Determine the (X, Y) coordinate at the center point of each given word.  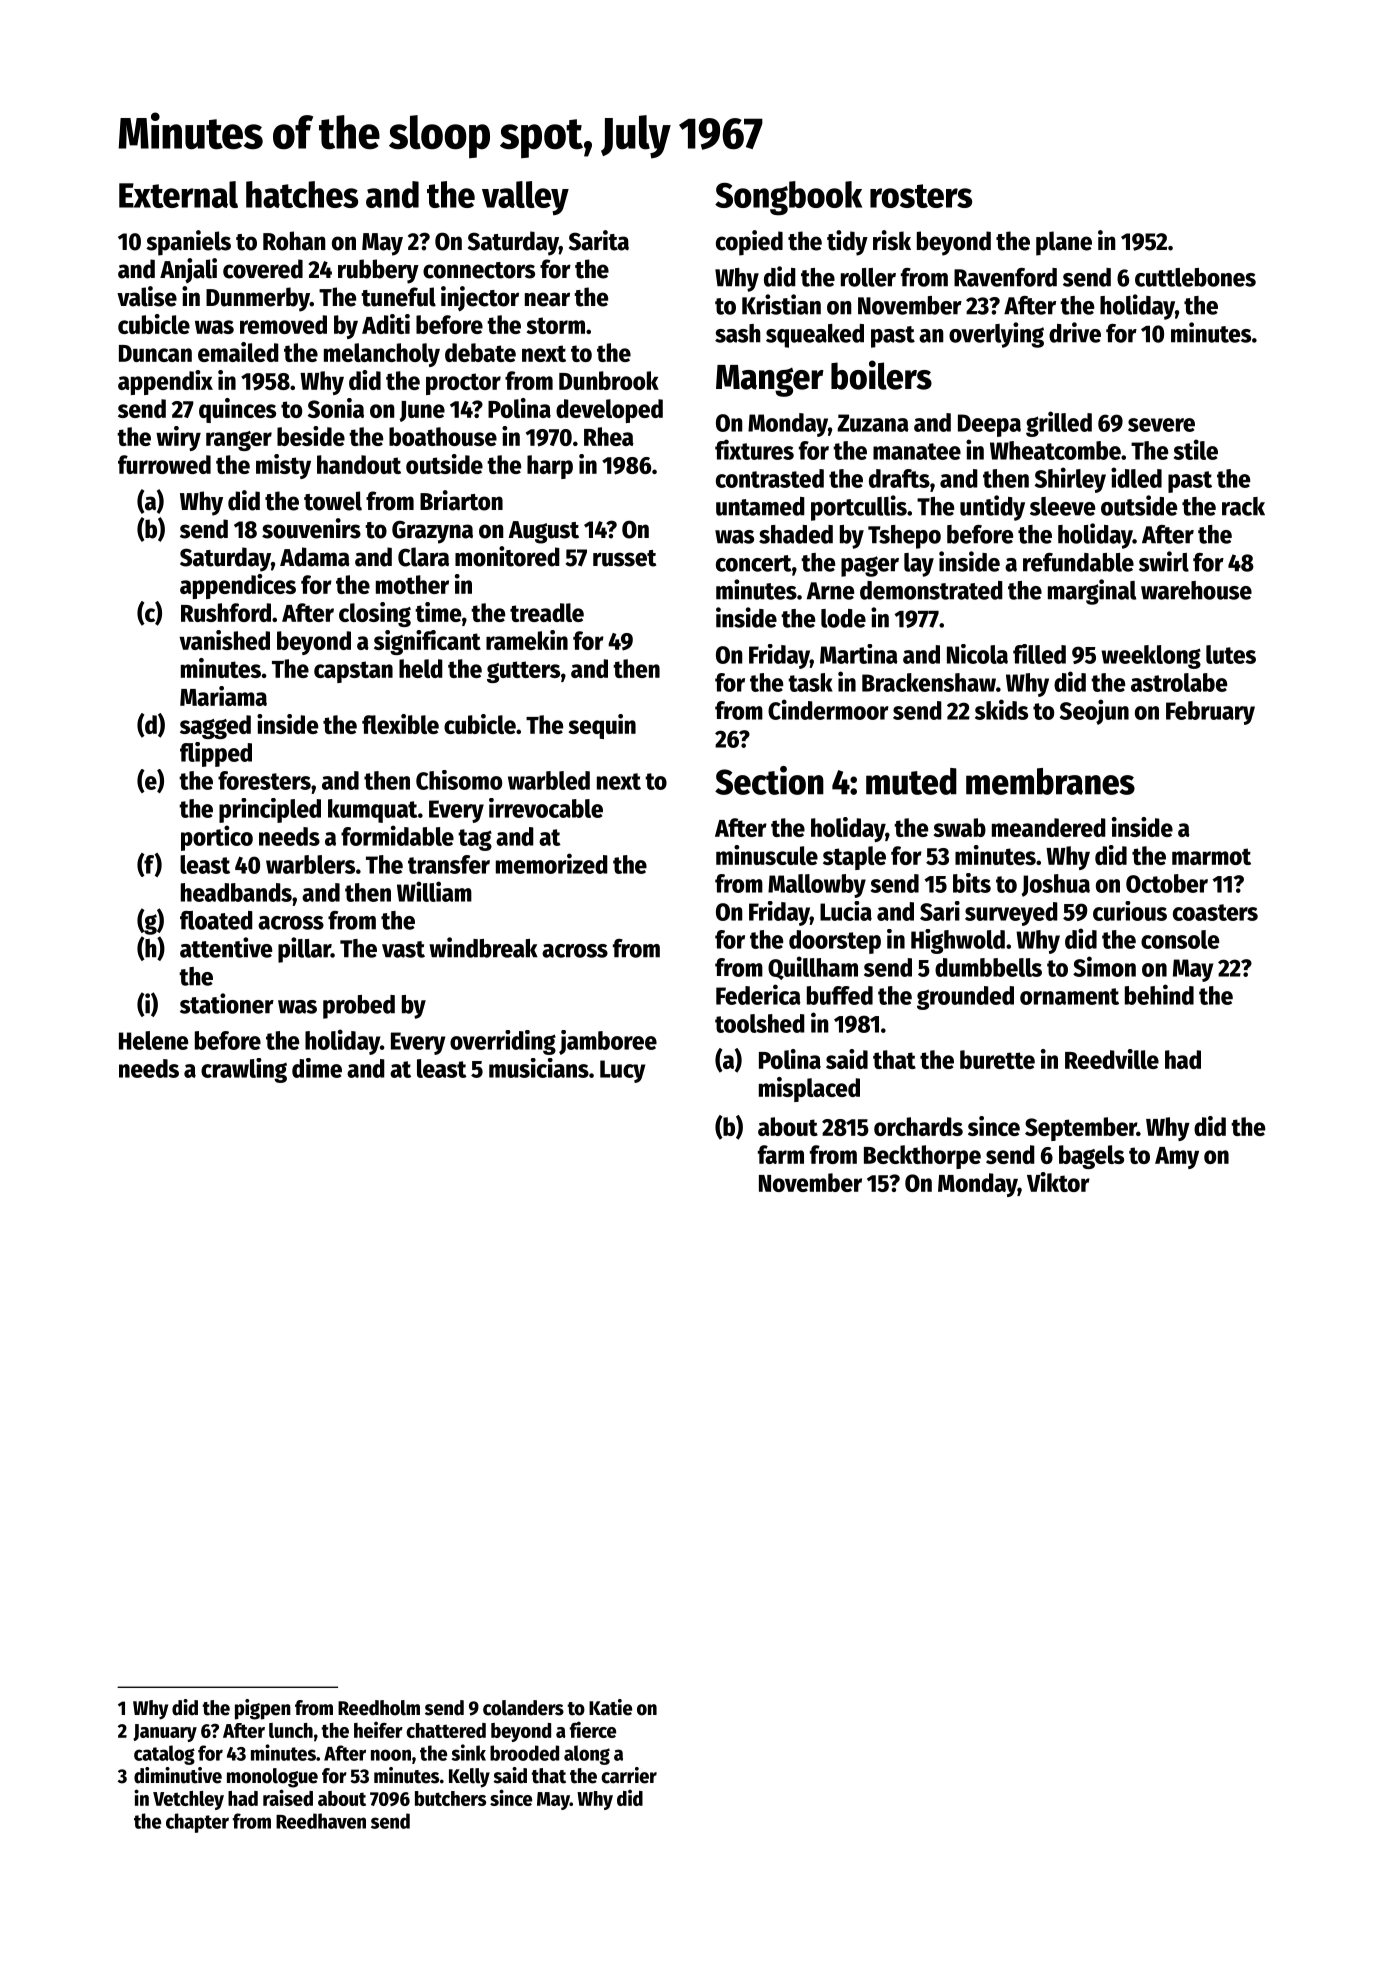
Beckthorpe (922, 1157)
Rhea (609, 436)
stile (1196, 449)
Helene (153, 1040)
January (165, 1733)
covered (263, 269)
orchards (918, 1126)
